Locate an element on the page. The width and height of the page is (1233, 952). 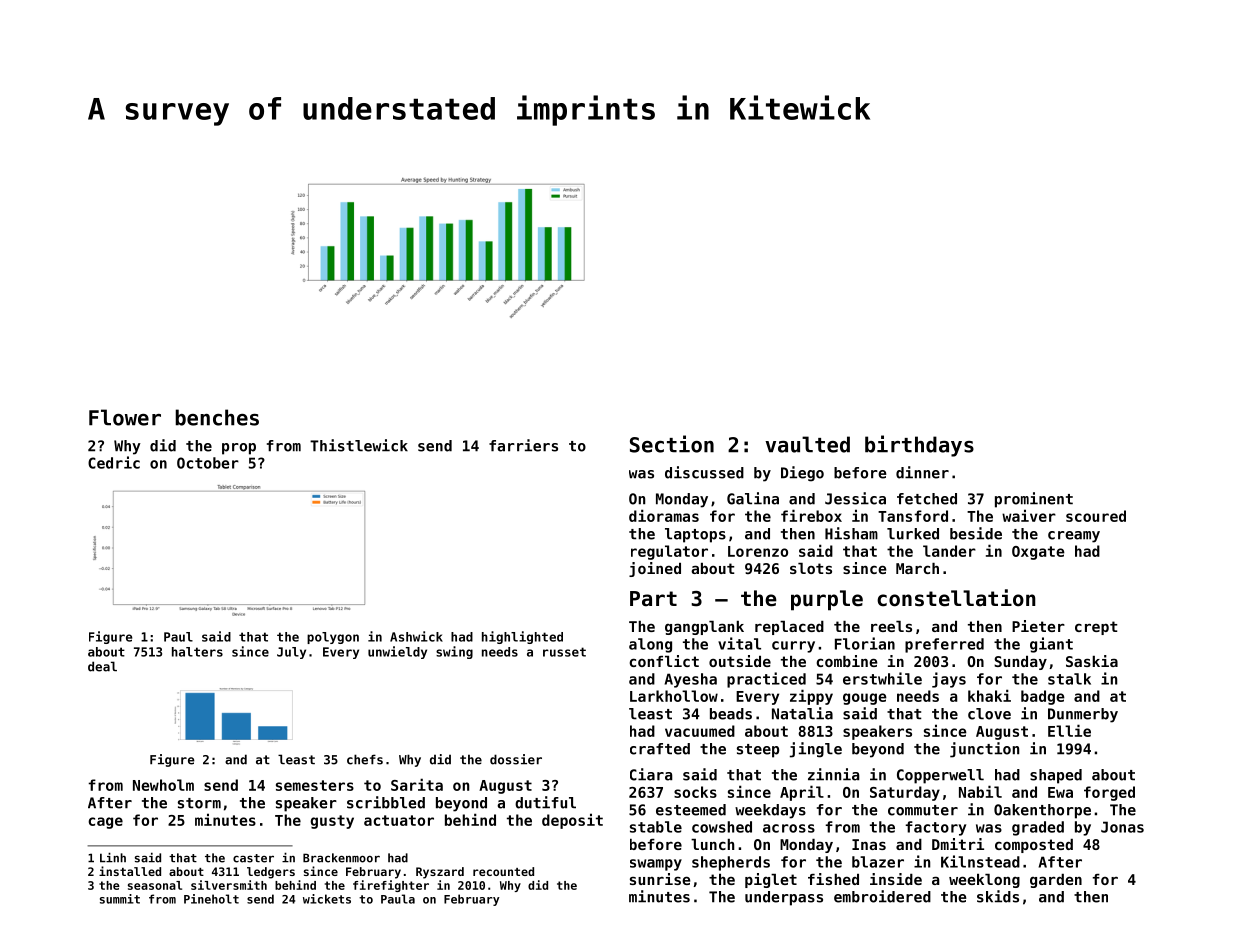
deal is located at coordinates (102, 666).
